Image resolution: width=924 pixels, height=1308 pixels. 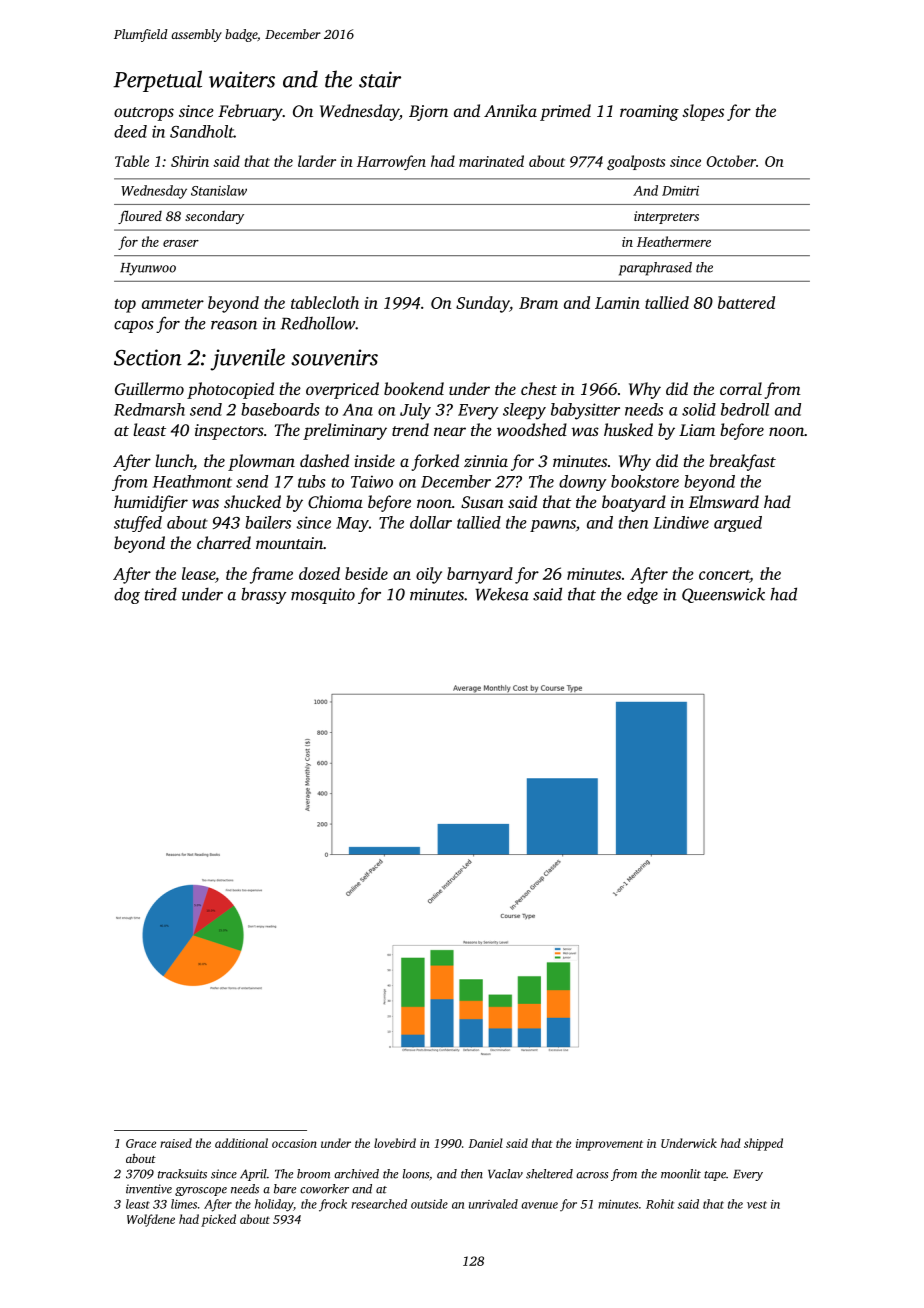 I want to click on interpreters, so click(x=666, y=217).
